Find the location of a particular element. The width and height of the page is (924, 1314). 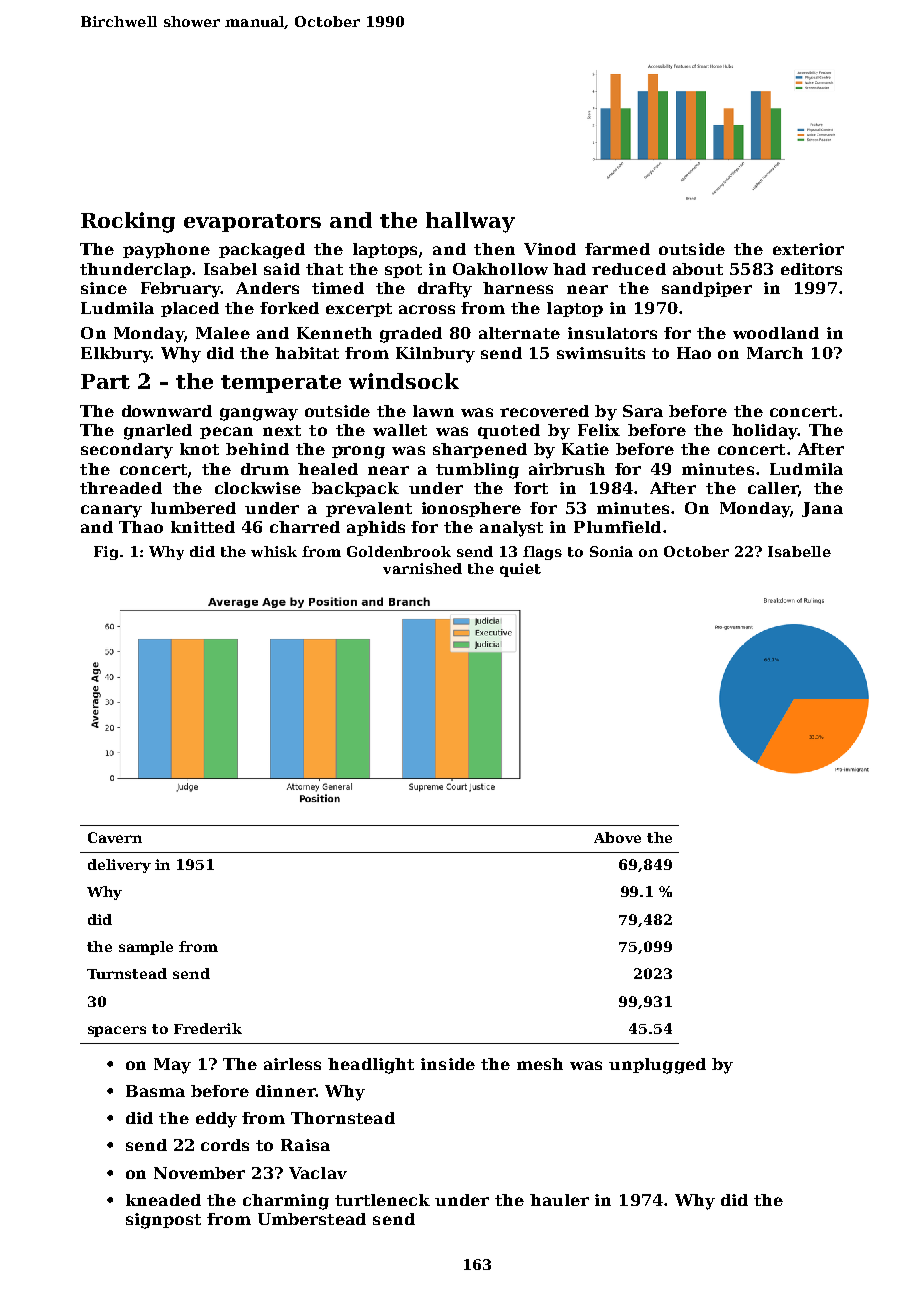

hauler is located at coordinates (559, 1200).
